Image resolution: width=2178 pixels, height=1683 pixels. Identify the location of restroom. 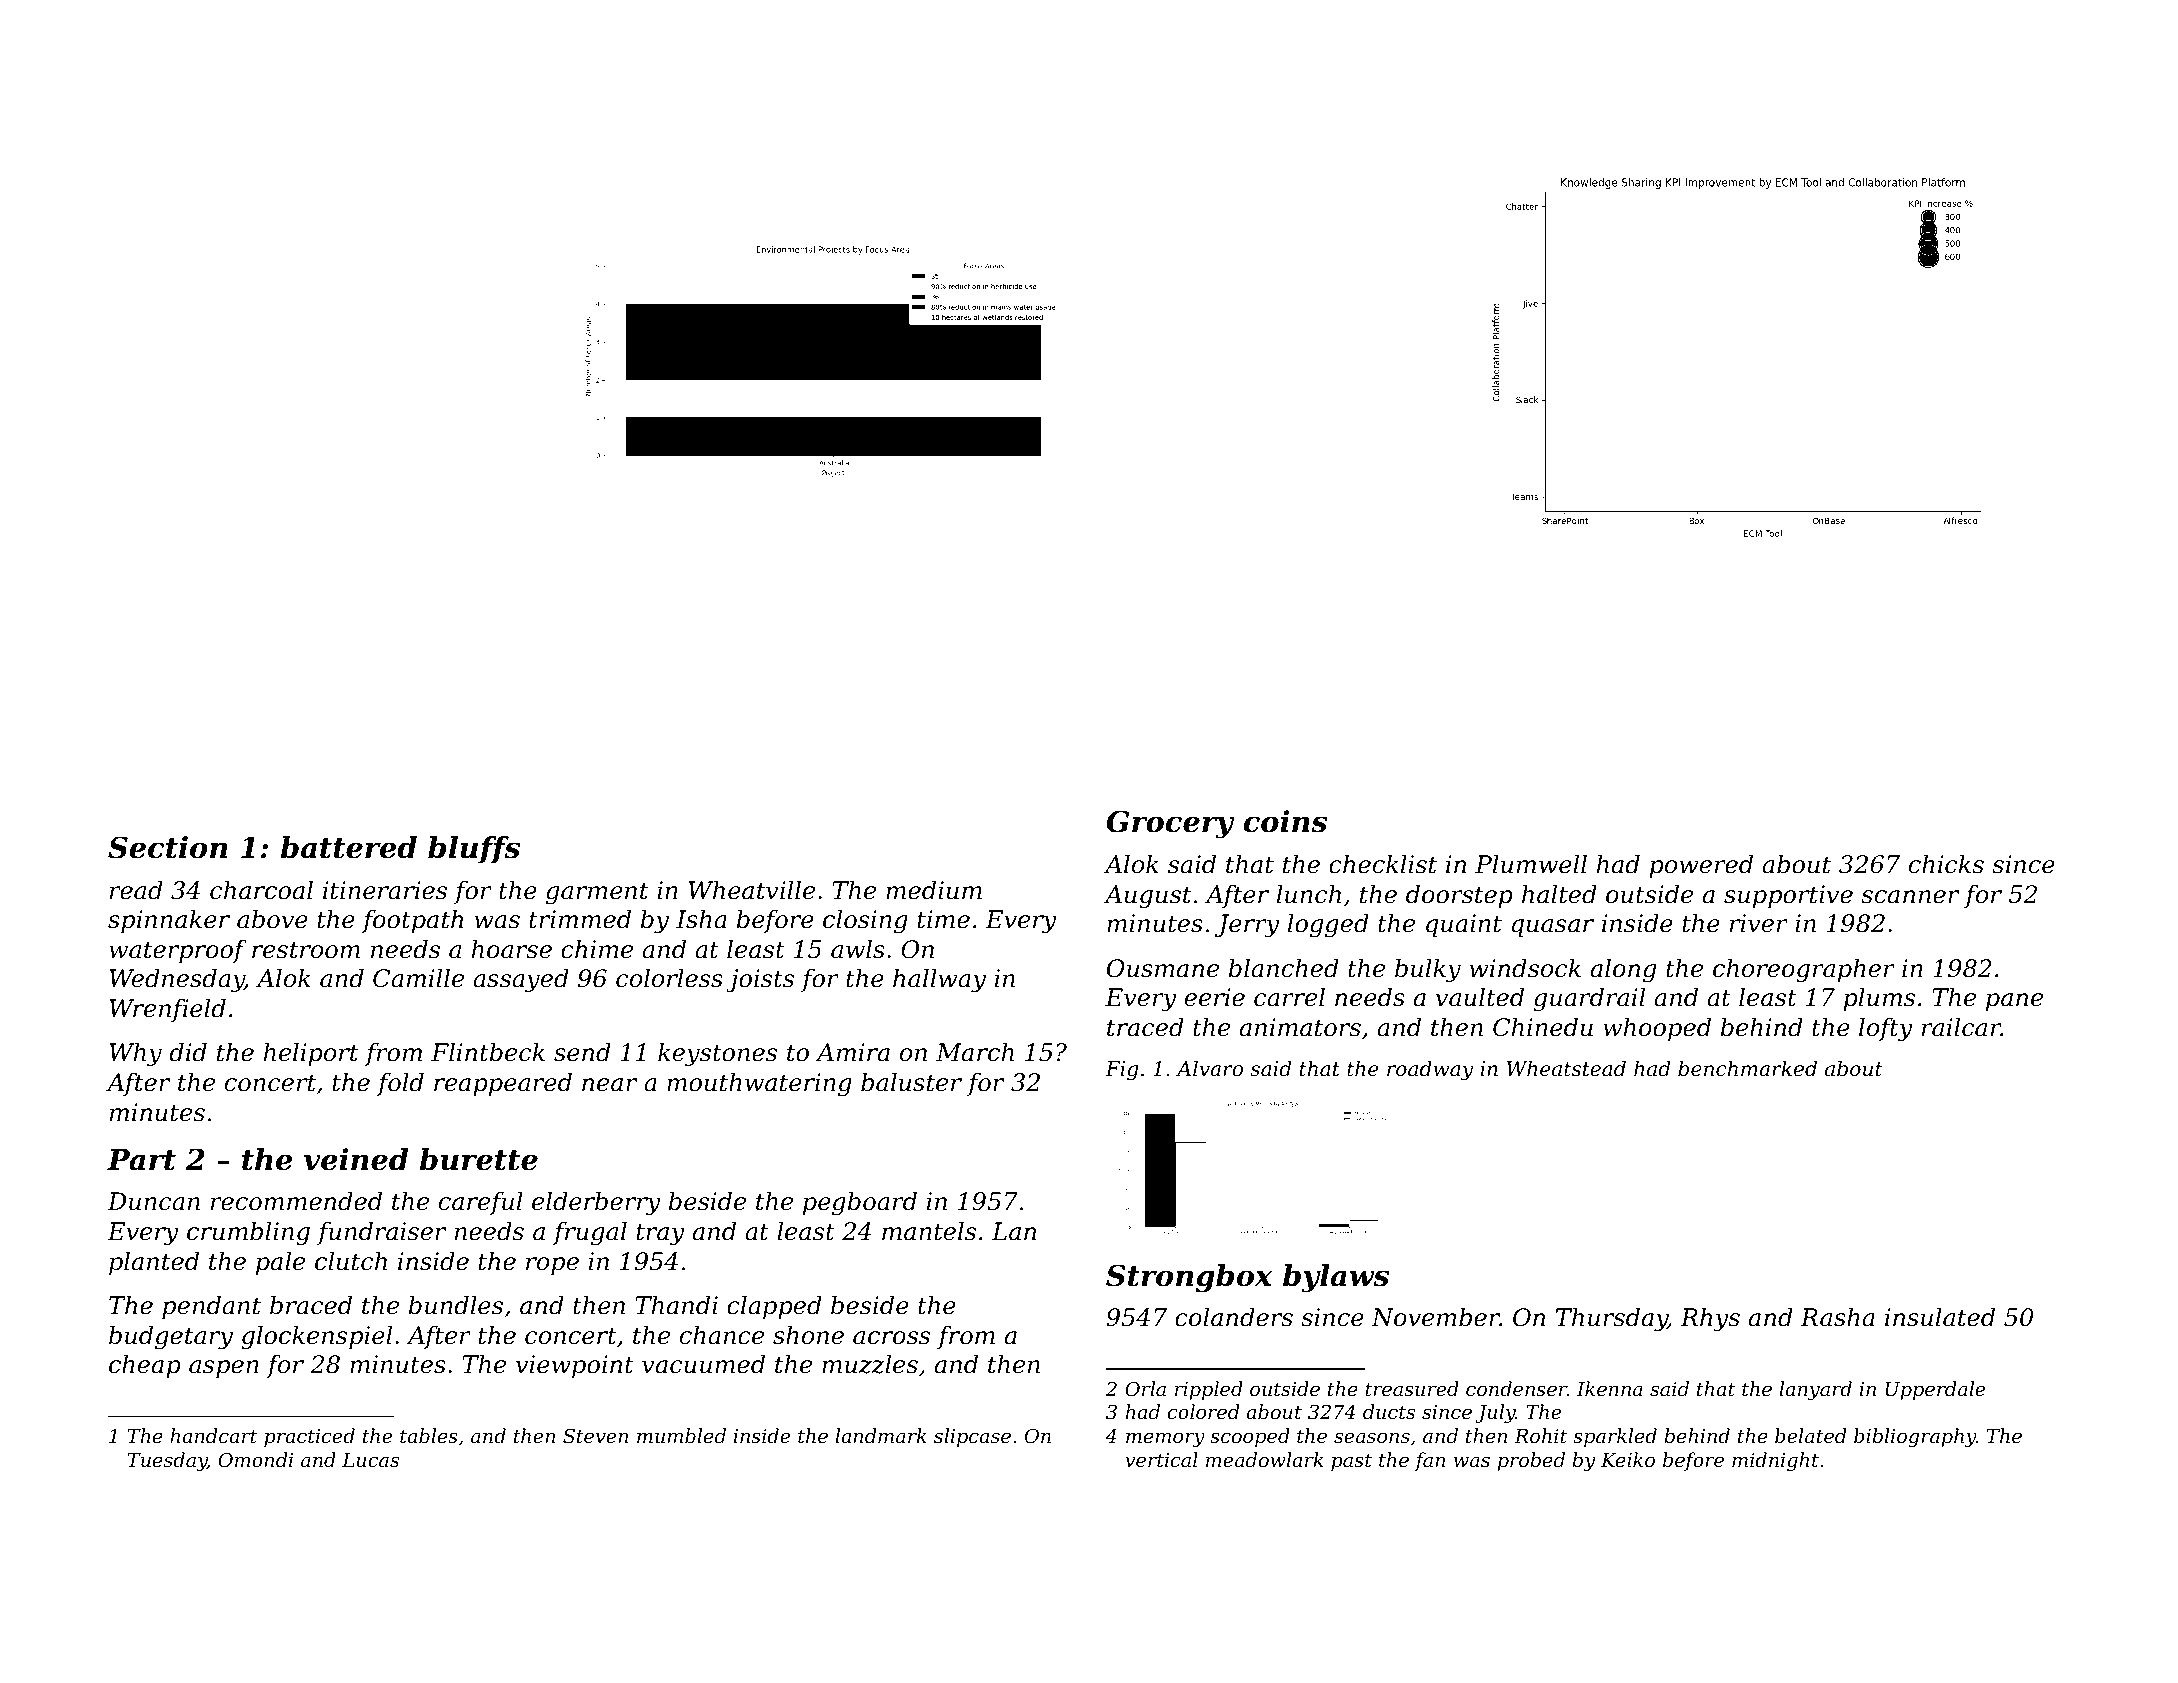
(306, 950).
